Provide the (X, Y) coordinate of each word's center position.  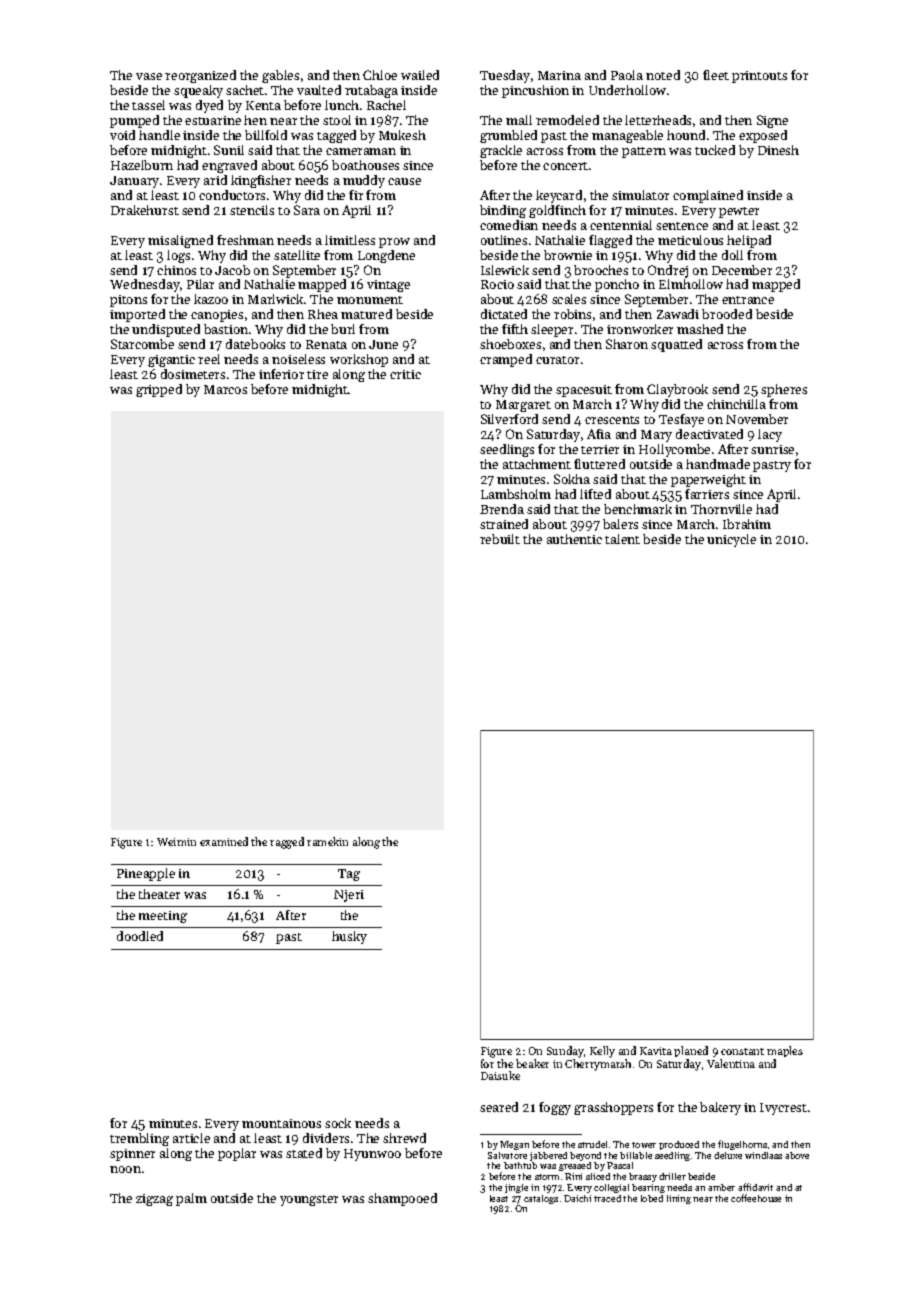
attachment (537, 464)
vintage (388, 286)
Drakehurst (145, 210)
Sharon (627, 344)
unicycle (731, 540)
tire (317, 374)
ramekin (327, 841)
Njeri (349, 896)
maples (785, 1051)
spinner (132, 1155)
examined (224, 841)
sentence (682, 226)
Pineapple (146, 874)
